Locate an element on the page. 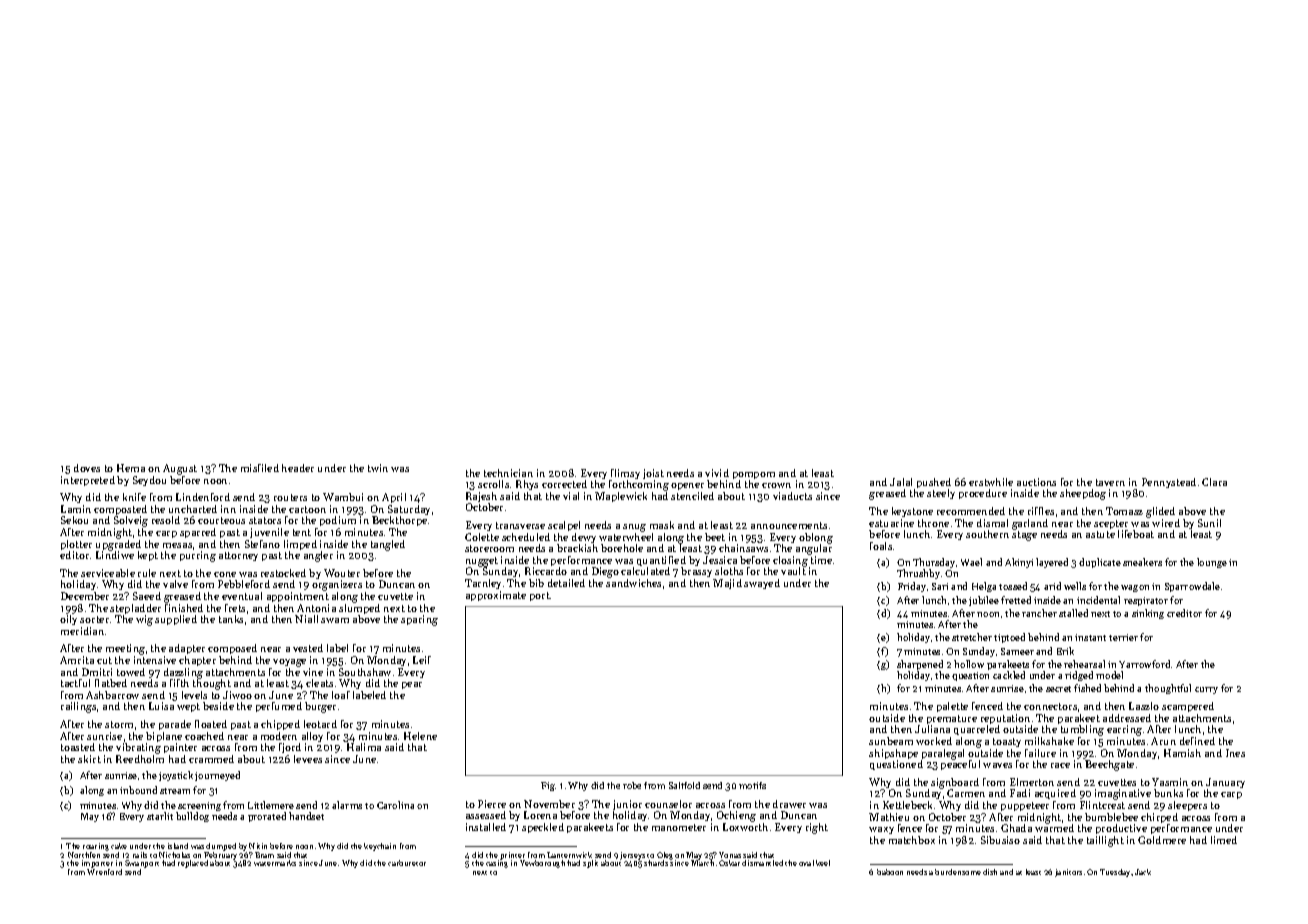 This page has height=924, width=1308. connectors is located at coordinates (1050, 706).
